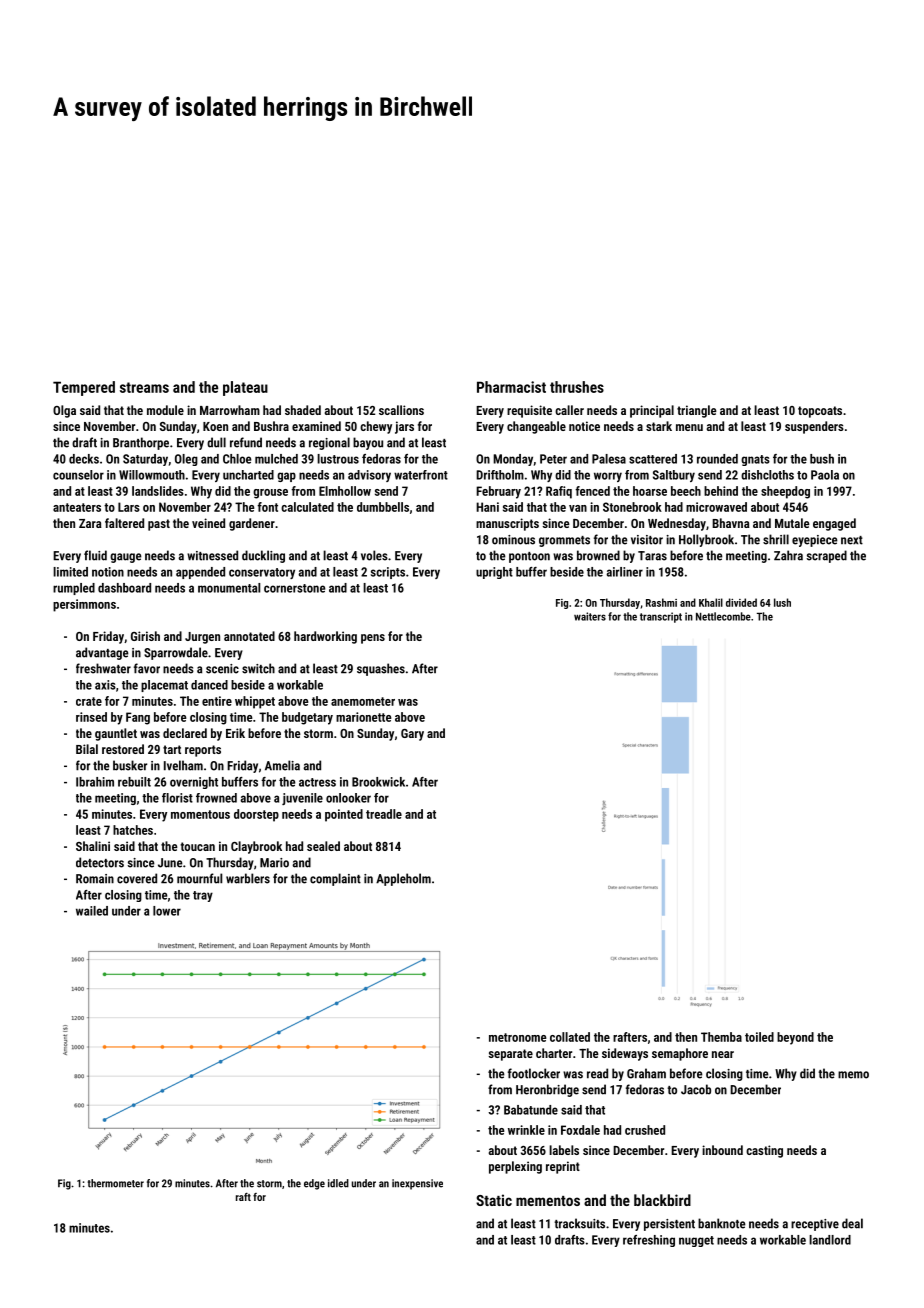 Image resolution: width=924 pixels, height=1308 pixels. Describe the element at coordinates (529, 557) in the image. I see `pontoon` at that location.
